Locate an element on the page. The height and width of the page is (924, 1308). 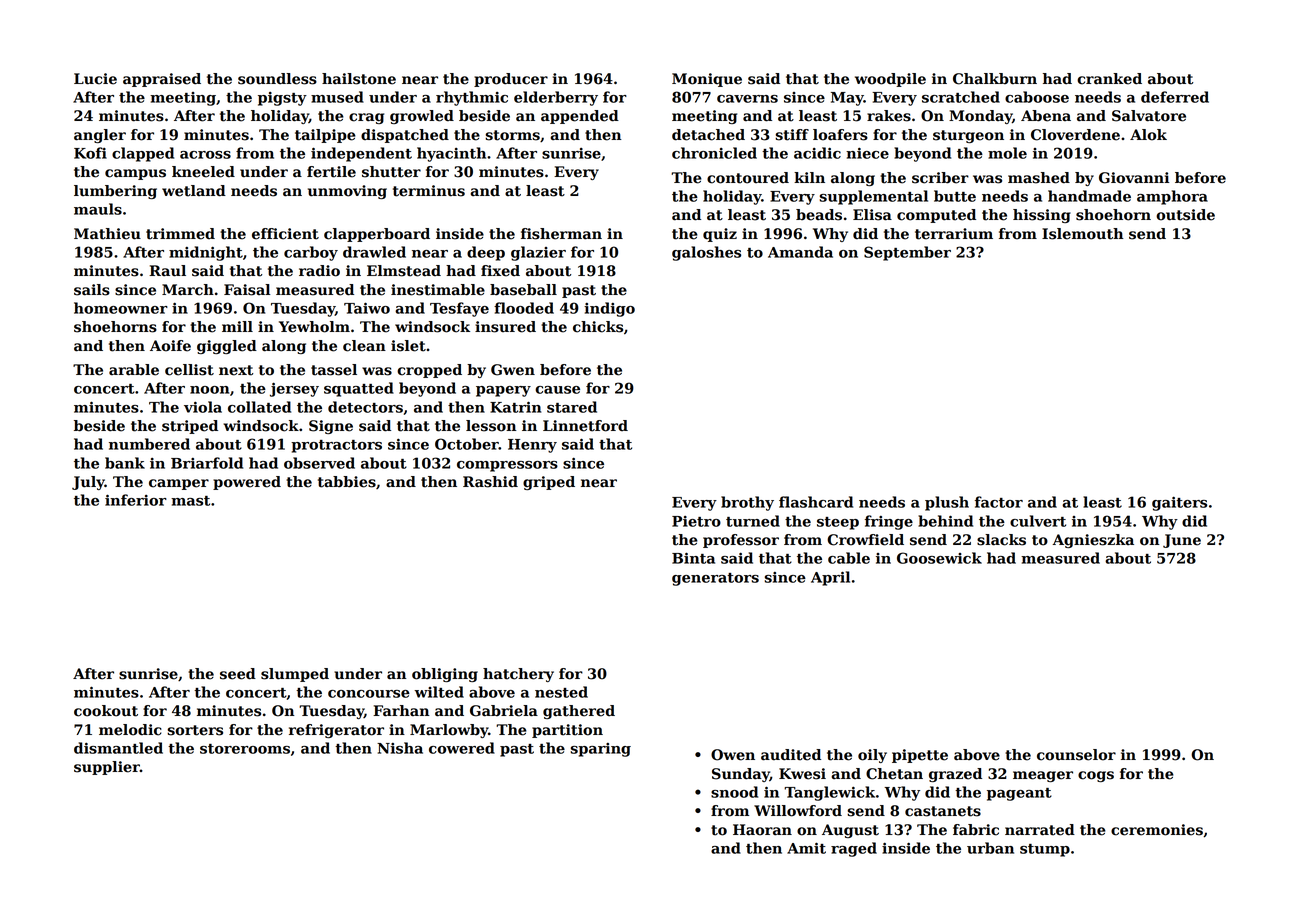
Amanda is located at coordinates (800, 252).
